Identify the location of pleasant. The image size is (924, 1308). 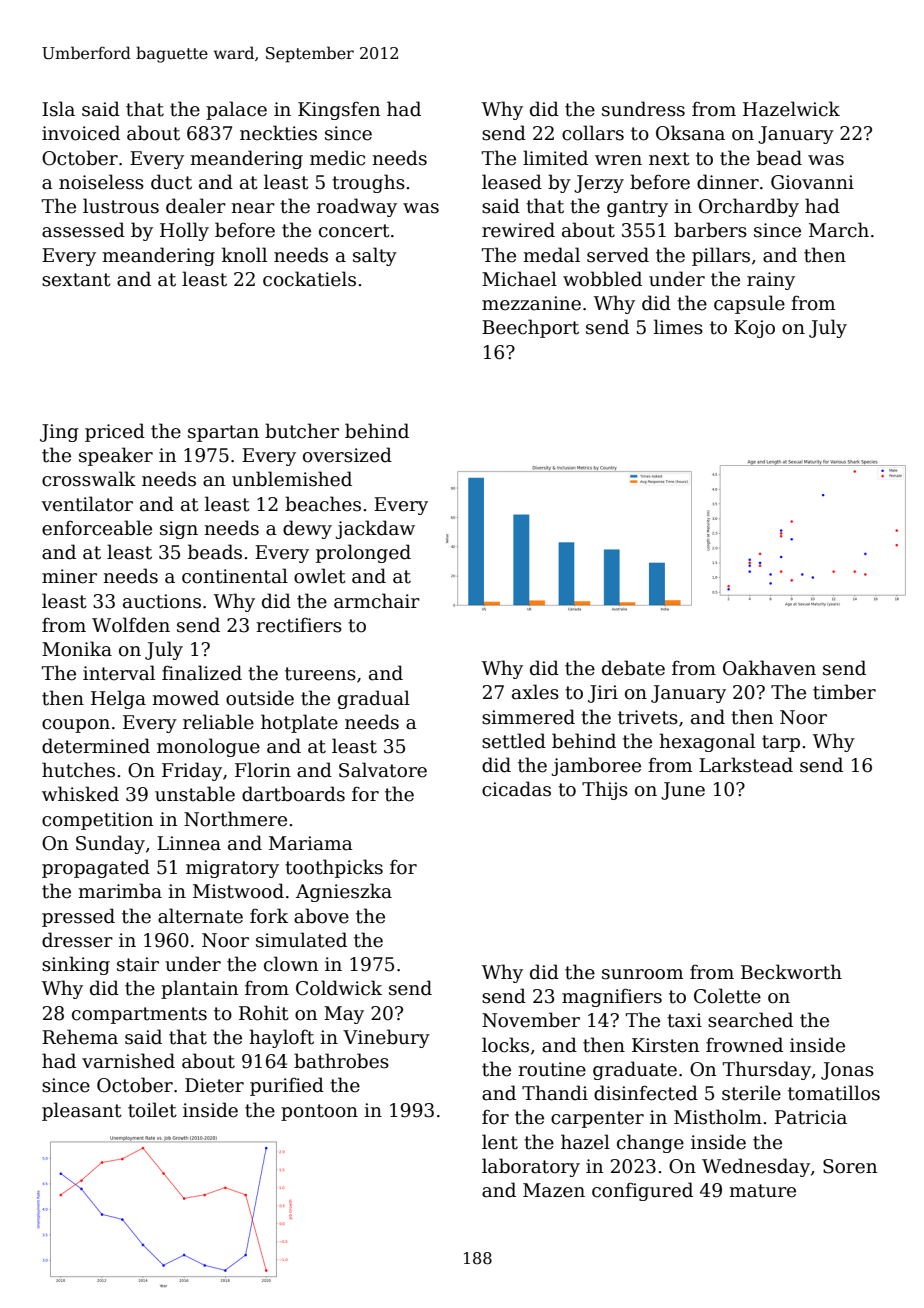
(82, 1111).
